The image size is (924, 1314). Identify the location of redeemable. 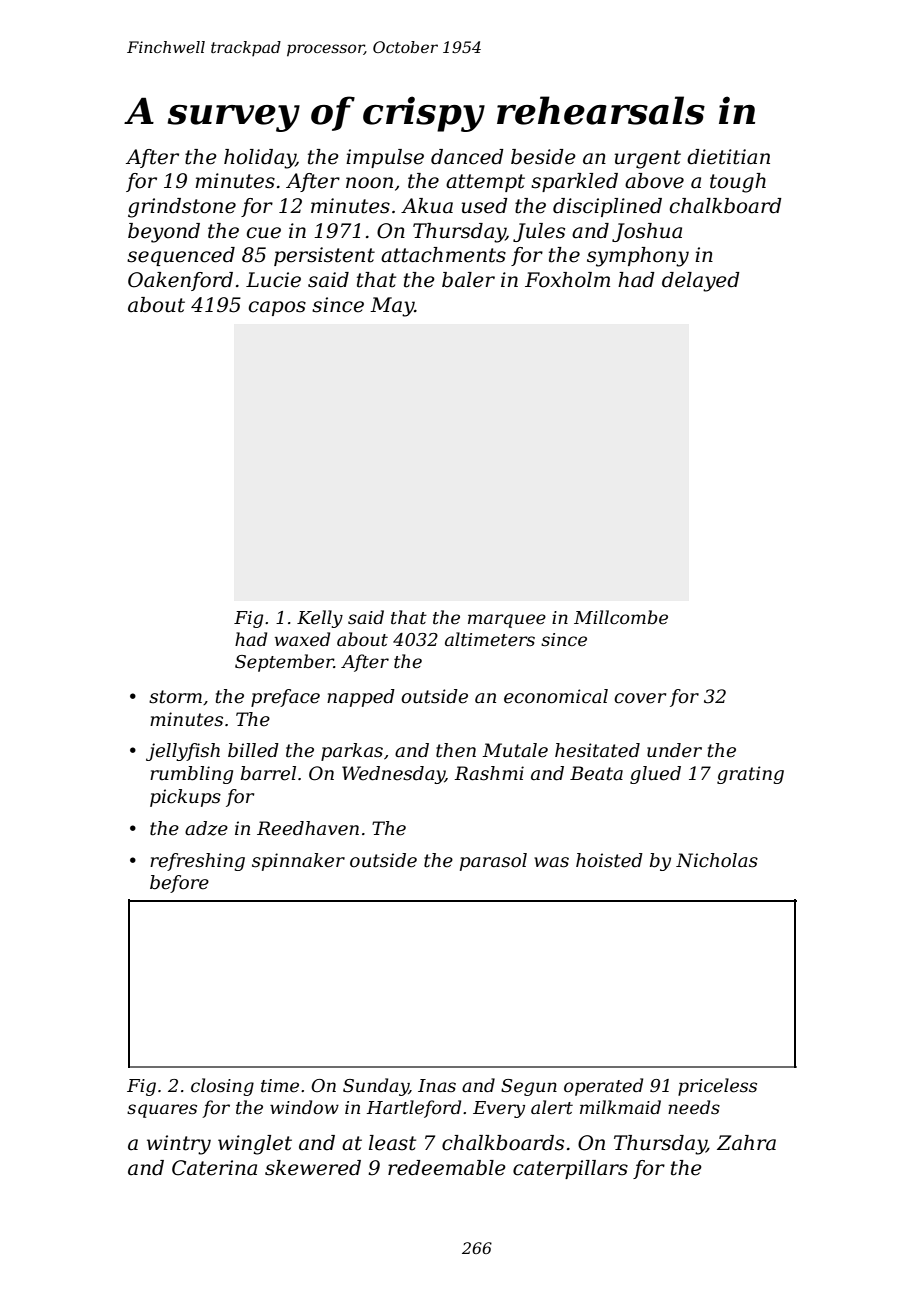
(447, 1168).
